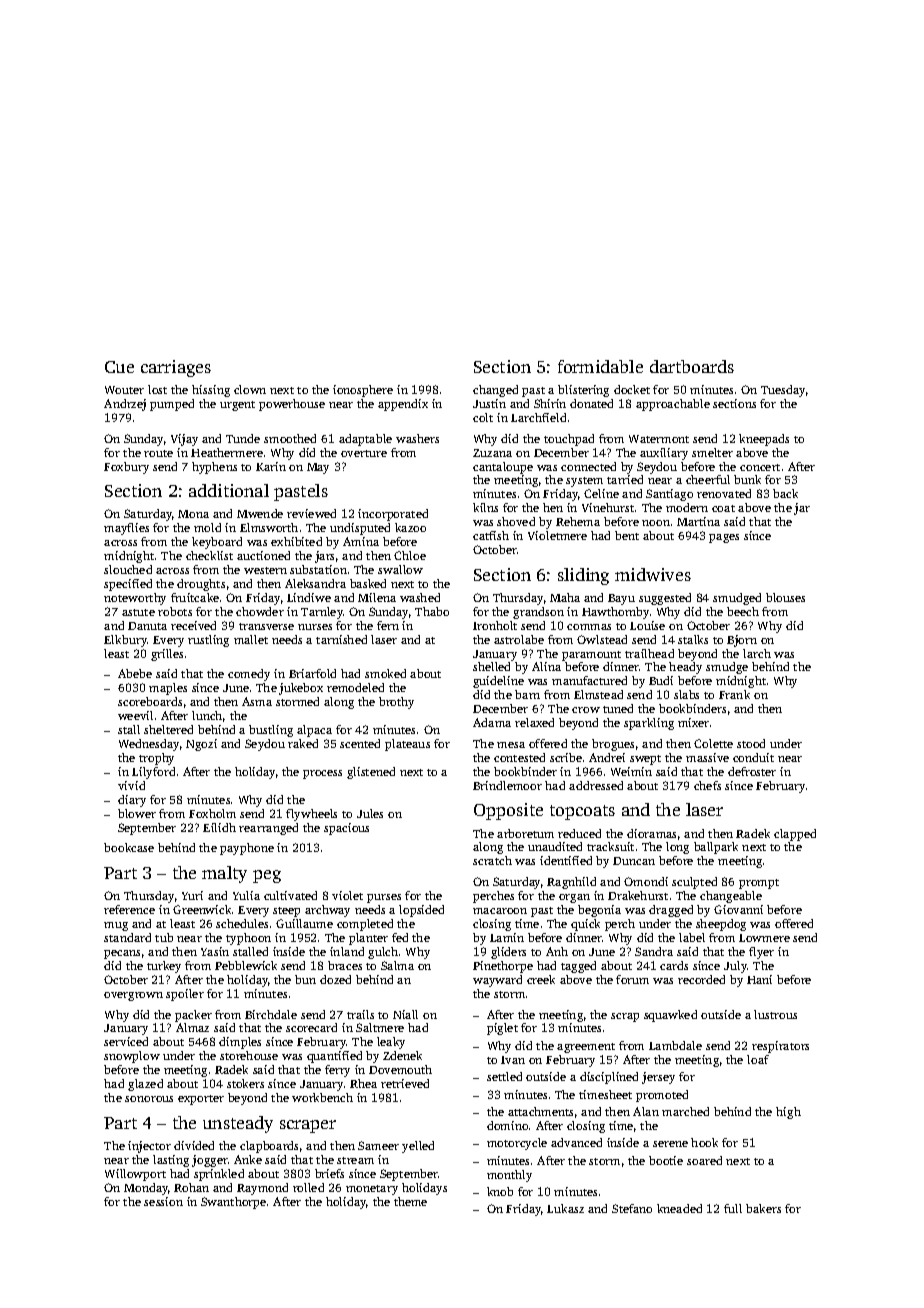 This image has width=924, height=1308. What do you see at coordinates (129, 909) in the image?
I see `reference` at bounding box center [129, 909].
